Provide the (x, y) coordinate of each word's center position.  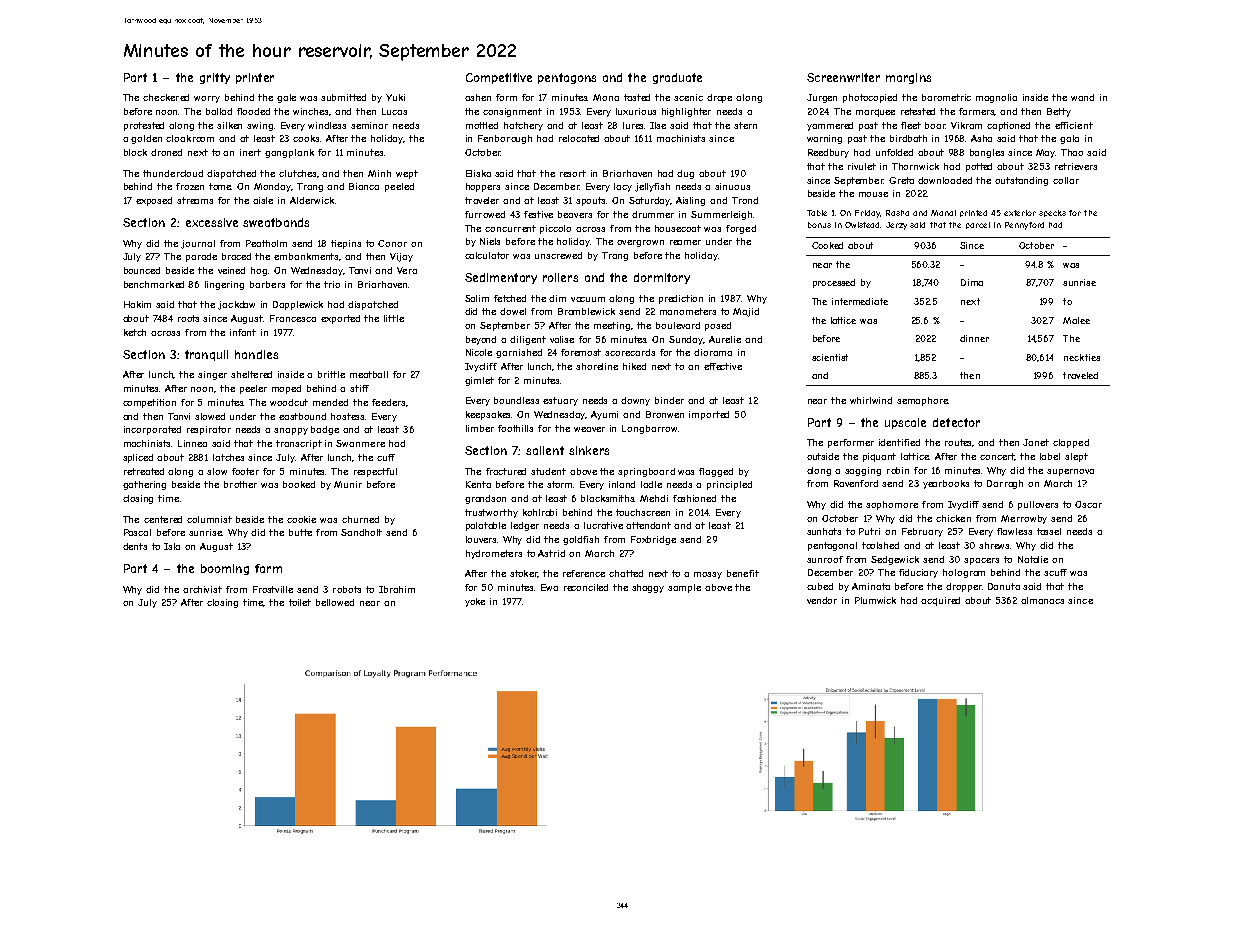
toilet (300, 602)
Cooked (827, 245)
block (135, 152)
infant (243, 332)
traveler (482, 200)
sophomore (892, 505)
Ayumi (604, 415)
